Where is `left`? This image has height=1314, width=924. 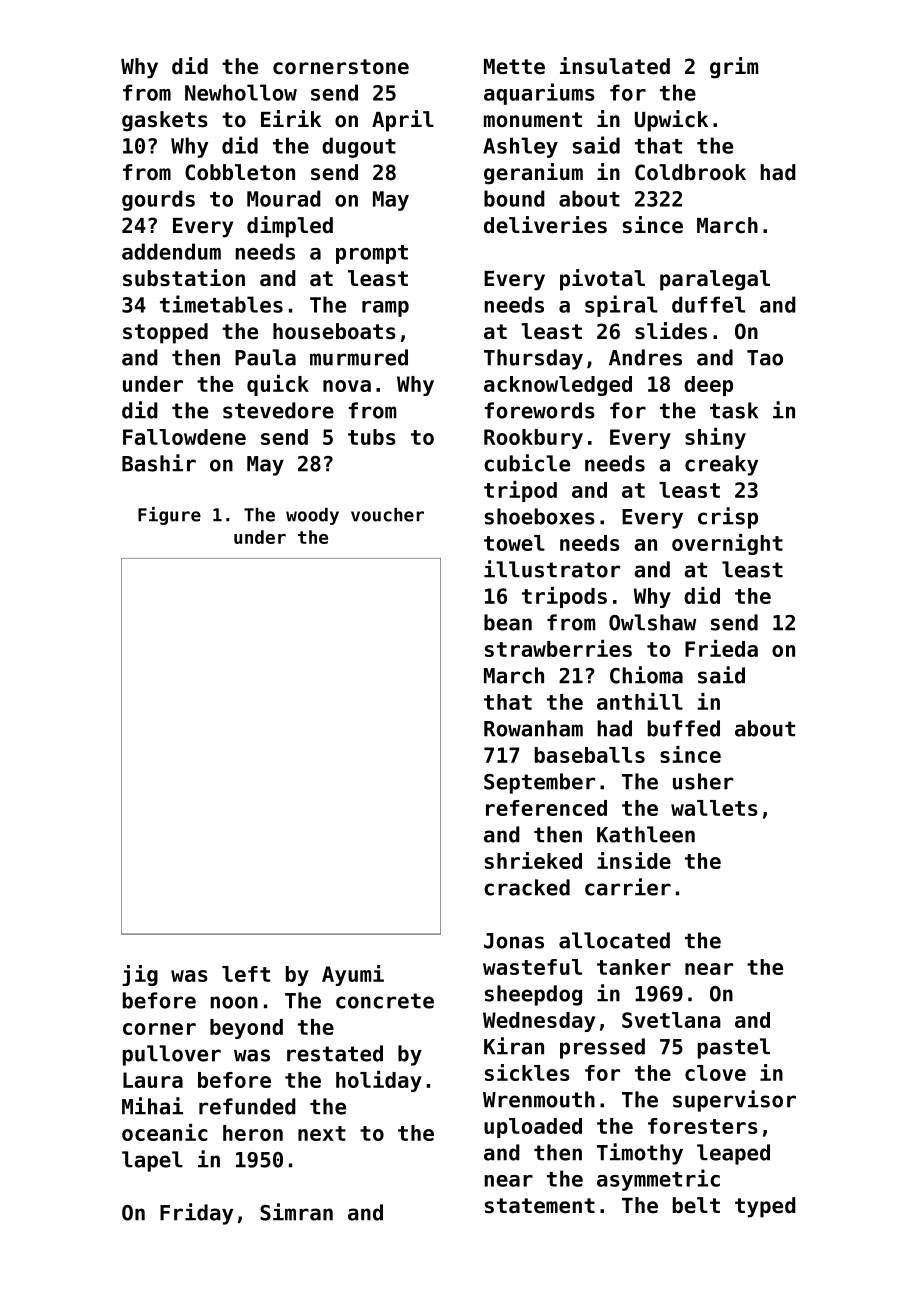 left is located at coordinates (246, 974).
